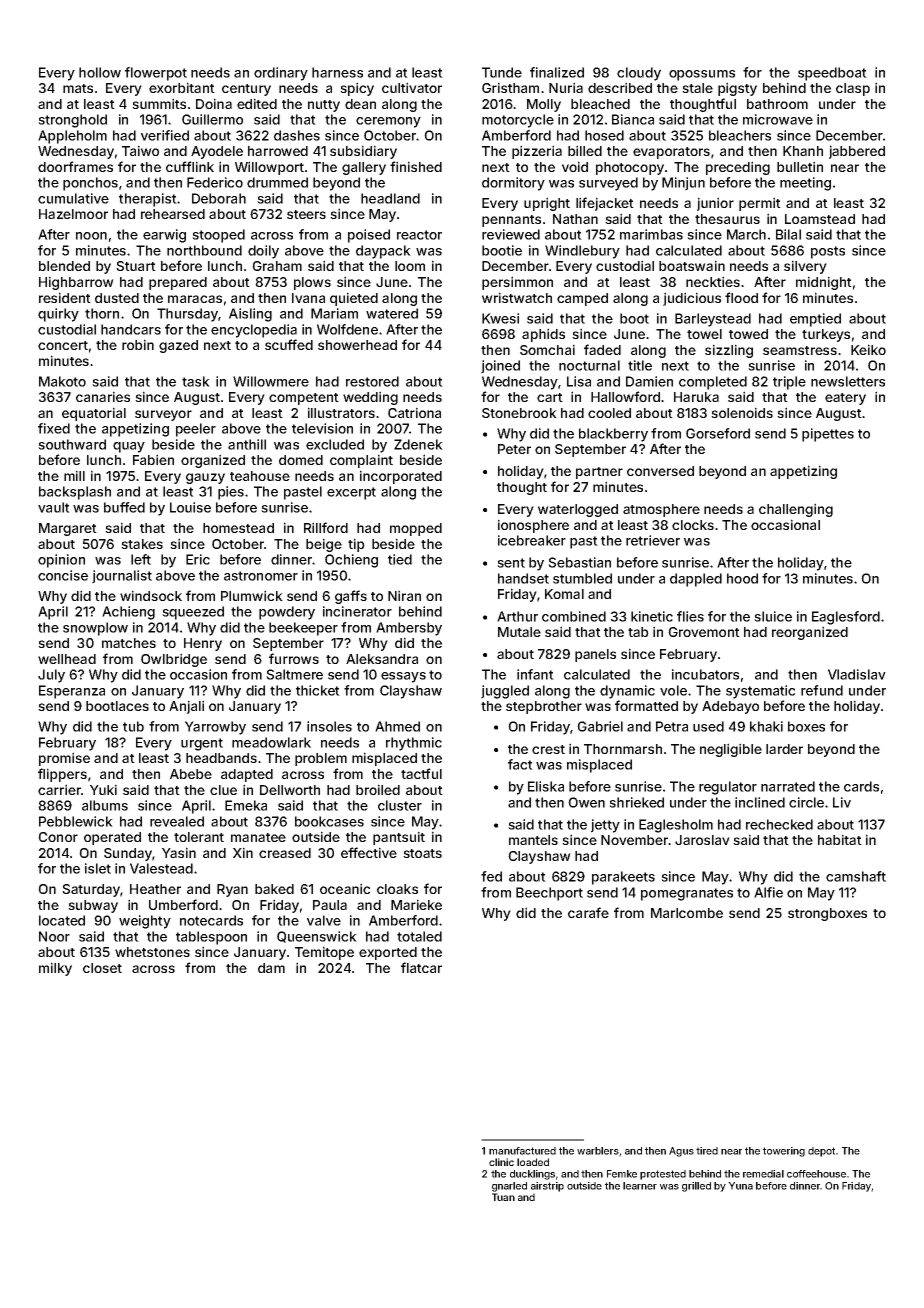  Describe the element at coordinates (58, 315) in the screenshot. I see `quirky` at that location.
